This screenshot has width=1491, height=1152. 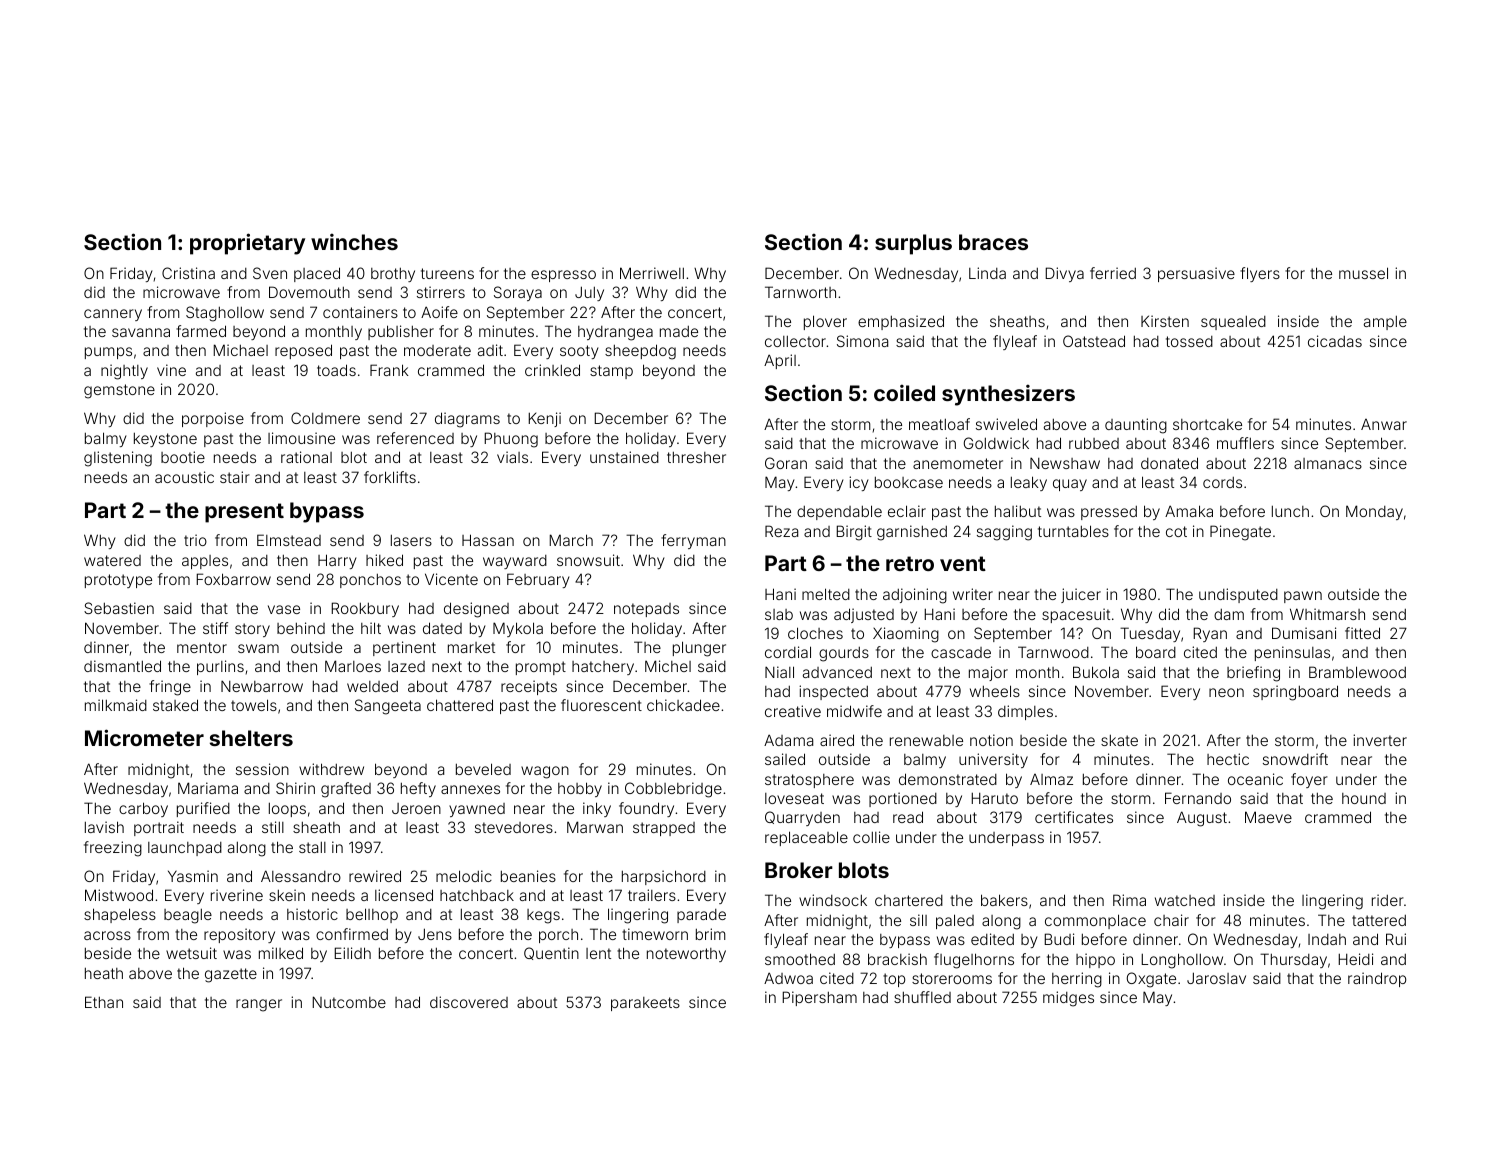 I want to click on winches, so click(x=354, y=241).
